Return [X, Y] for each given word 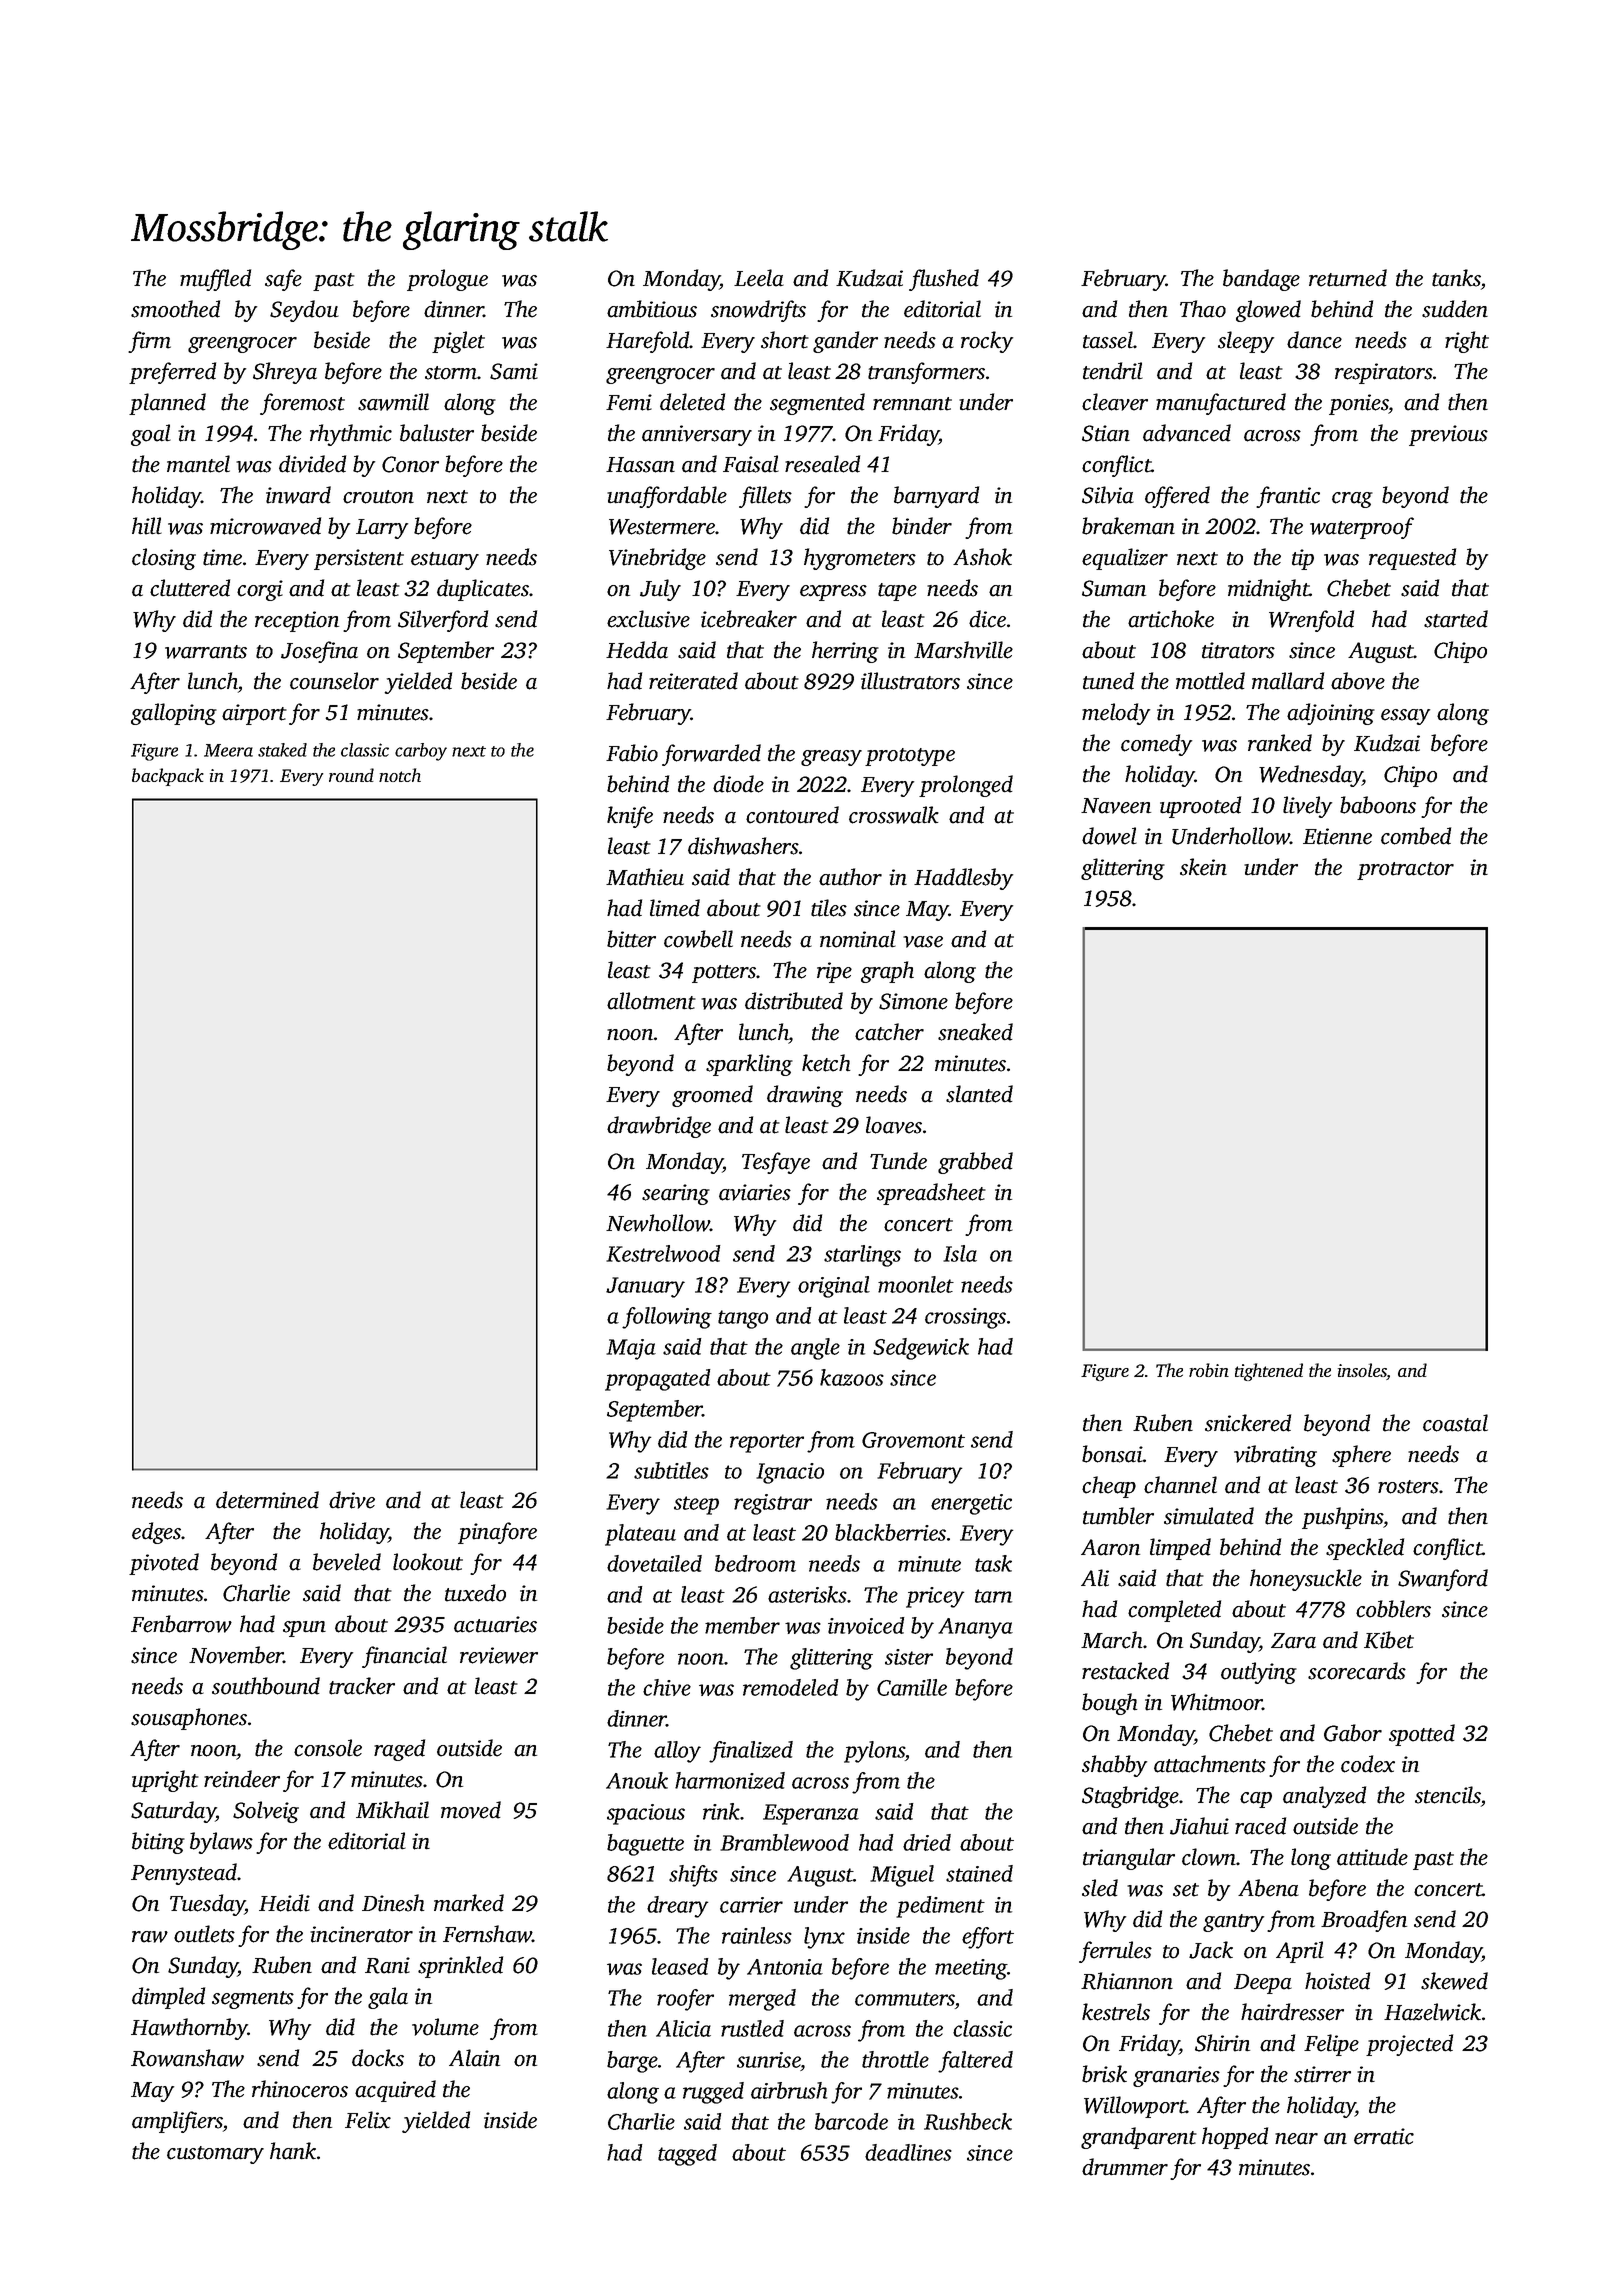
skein [1203, 867]
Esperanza [811, 1814]
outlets [204, 1934]
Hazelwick [1432, 2012]
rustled [752, 2028]
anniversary [697, 435]
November [236, 1655]
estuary [445, 561]
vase [923, 942]
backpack [168, 777]
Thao [1203, 309]
